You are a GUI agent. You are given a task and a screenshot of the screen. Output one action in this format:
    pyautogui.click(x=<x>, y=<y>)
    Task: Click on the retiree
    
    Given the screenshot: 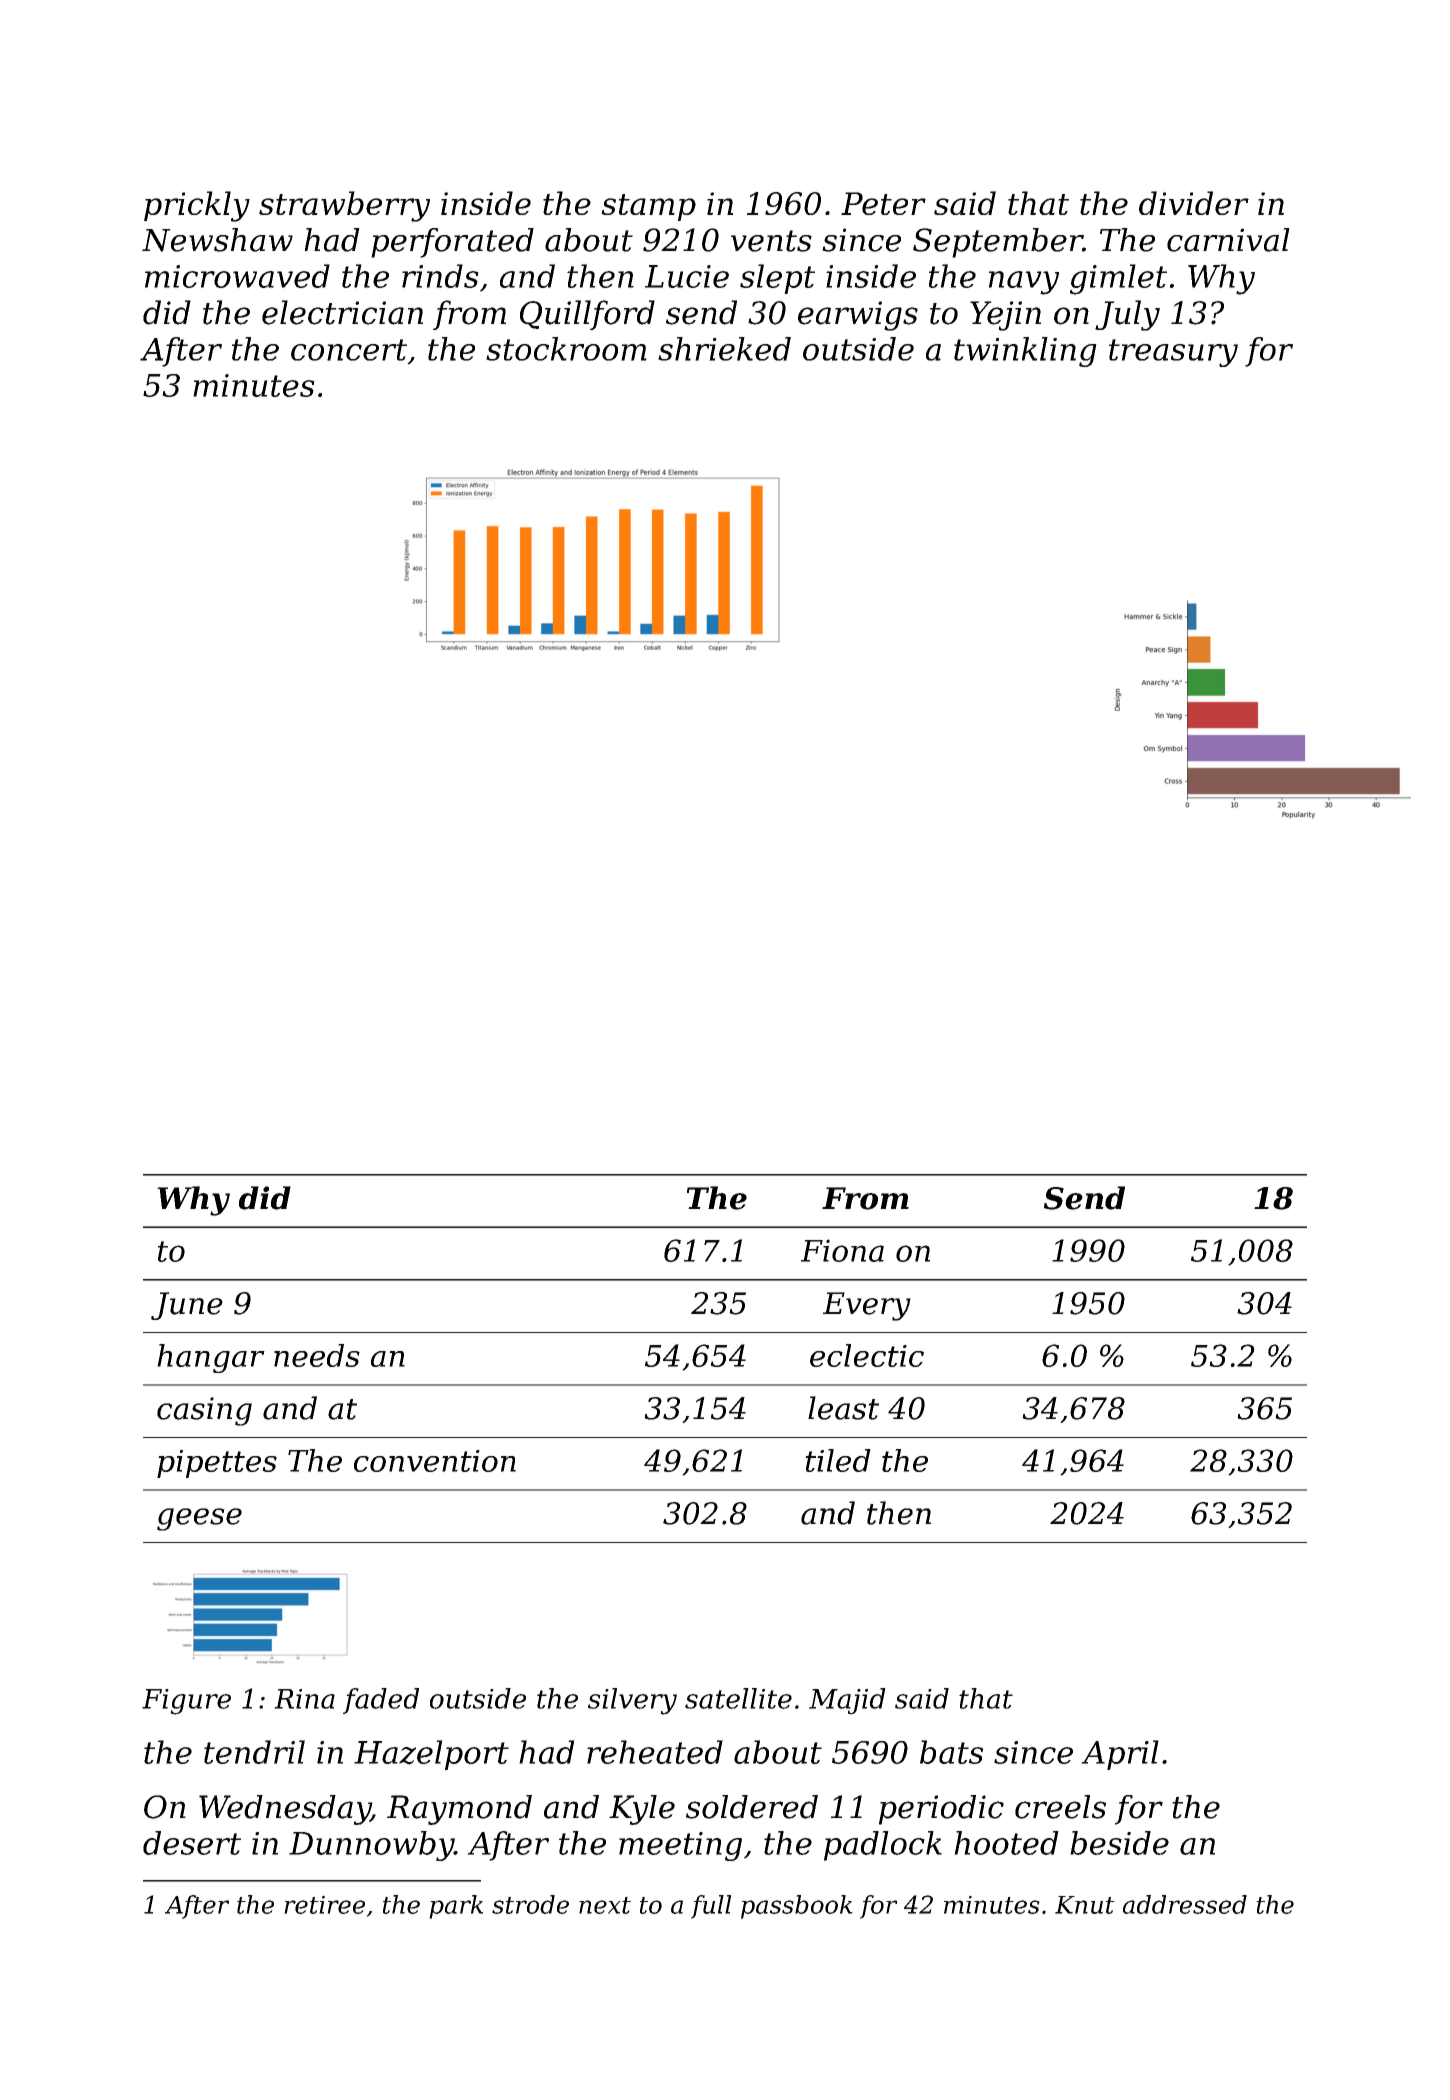 What is the action you would take?
    pyautogui.click(x=324, y=1904)
